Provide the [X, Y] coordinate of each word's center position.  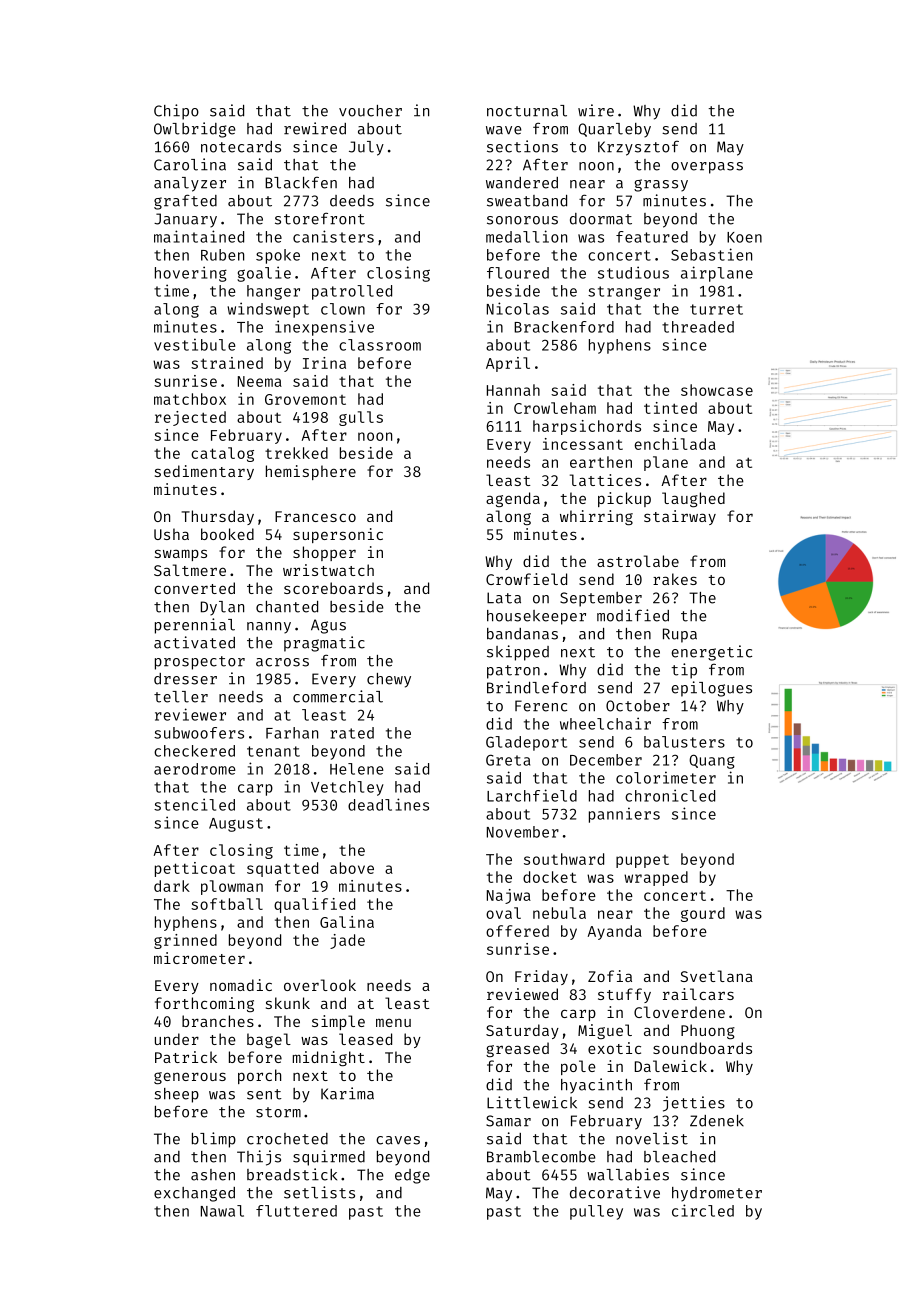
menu [393, 1022]
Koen [744, 237]
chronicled [670, 795]
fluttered [296, 1211]
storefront [320, 218]
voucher [370, 111]
